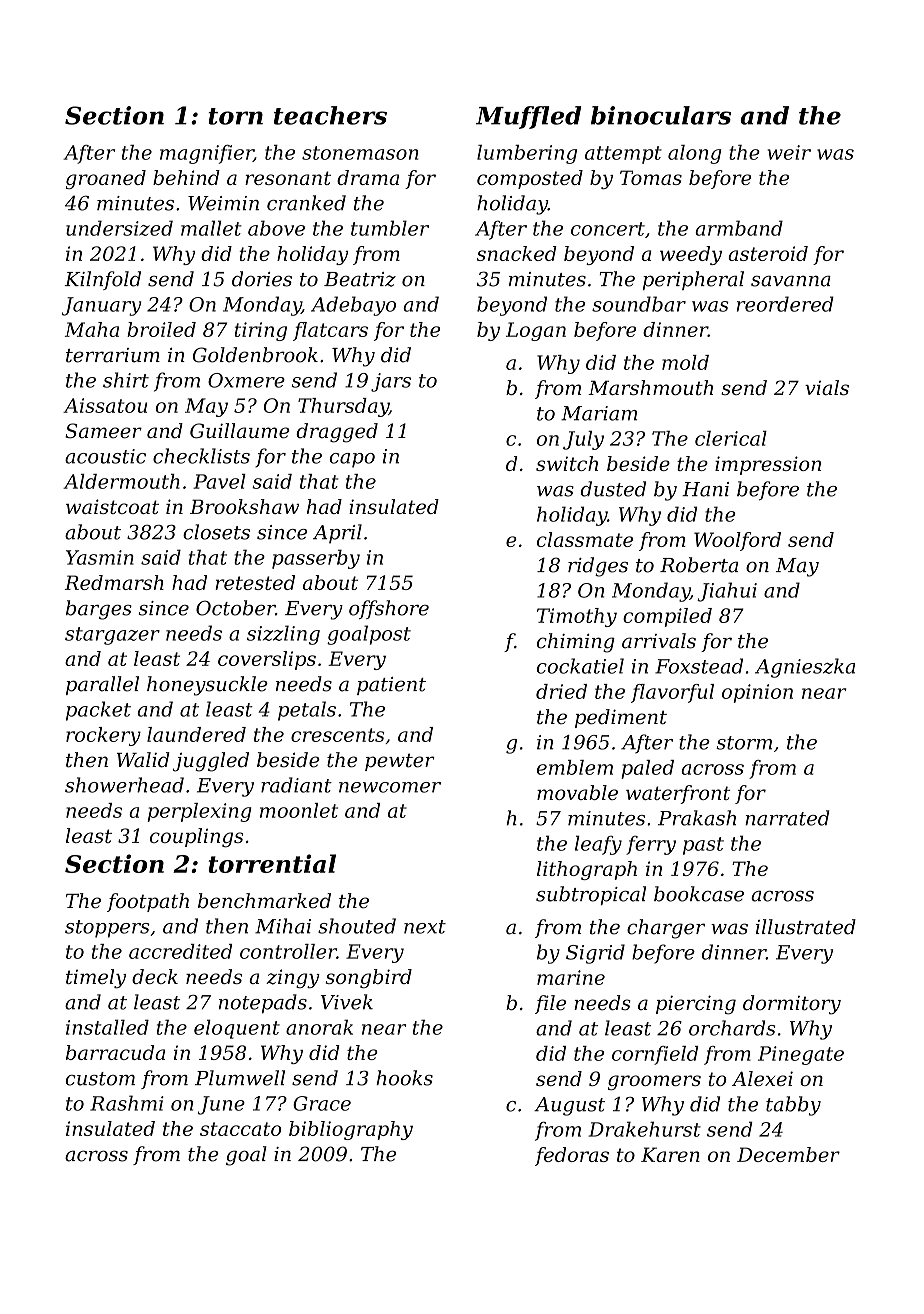  What do you see at coordinates (527, 154) in the image?
I see `lumbering` at bounding box center [527, 154].
